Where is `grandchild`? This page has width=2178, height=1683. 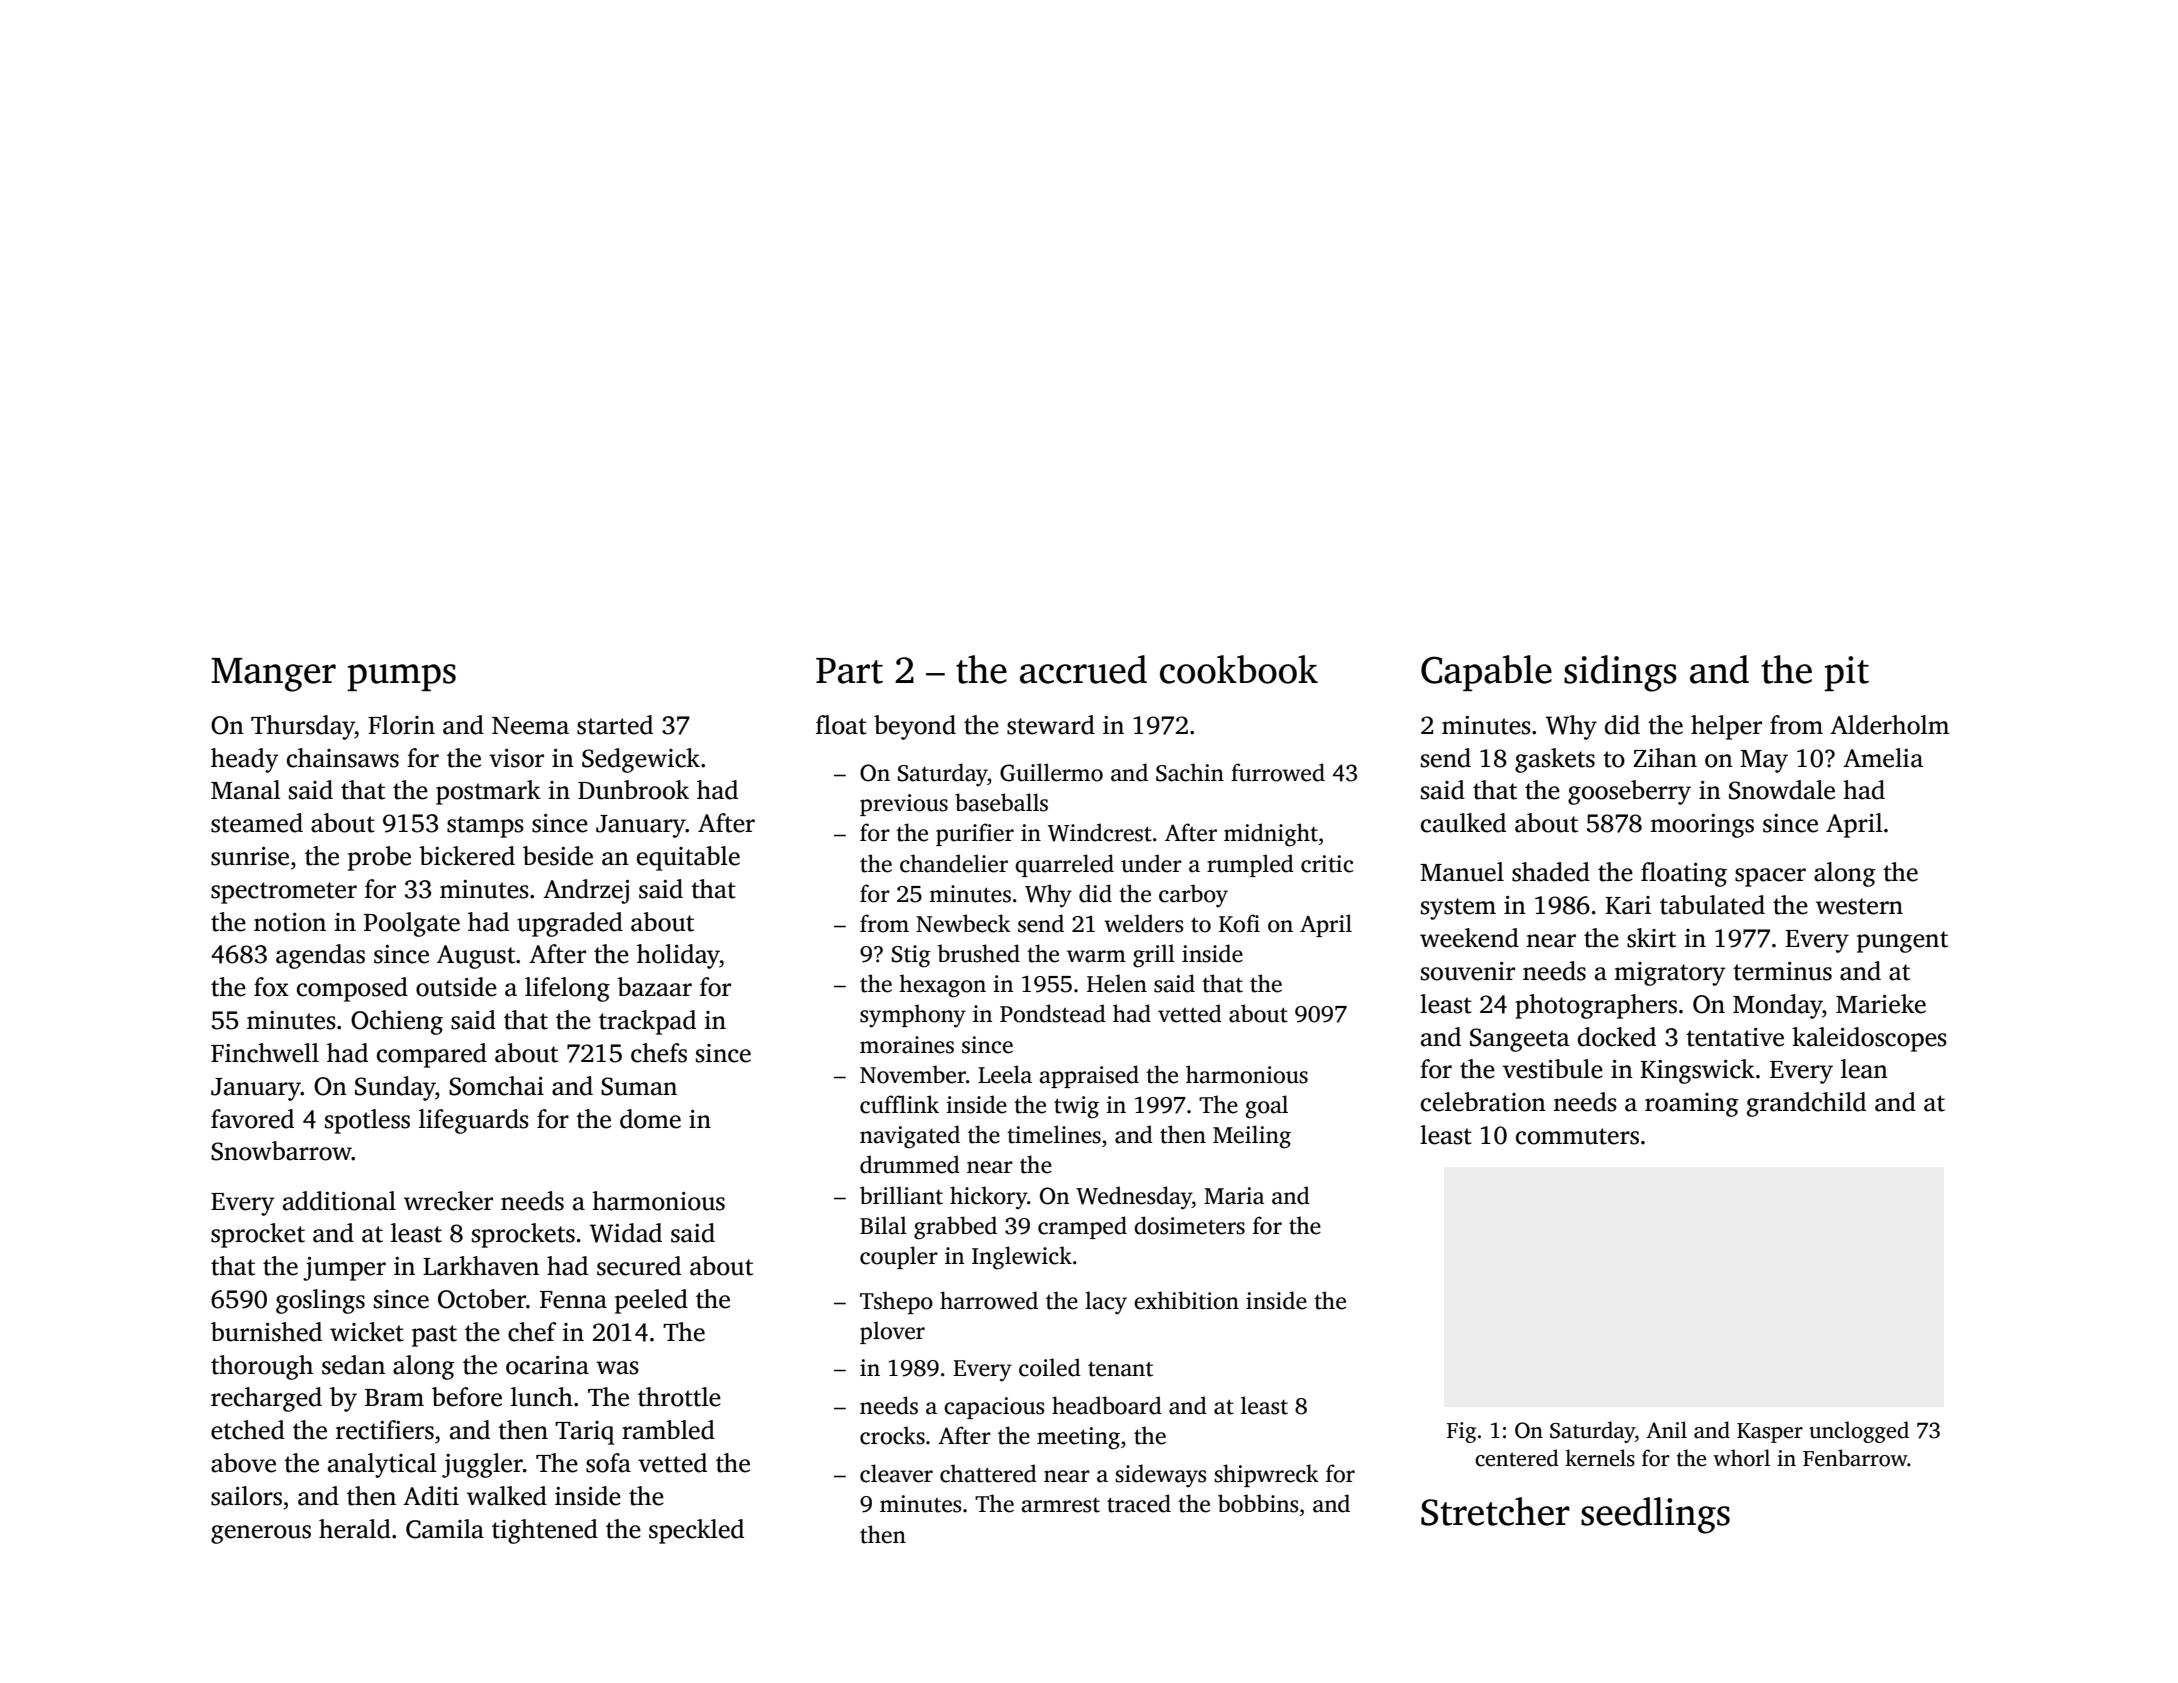
grandchild is located at coordinates (1806, 1104).
